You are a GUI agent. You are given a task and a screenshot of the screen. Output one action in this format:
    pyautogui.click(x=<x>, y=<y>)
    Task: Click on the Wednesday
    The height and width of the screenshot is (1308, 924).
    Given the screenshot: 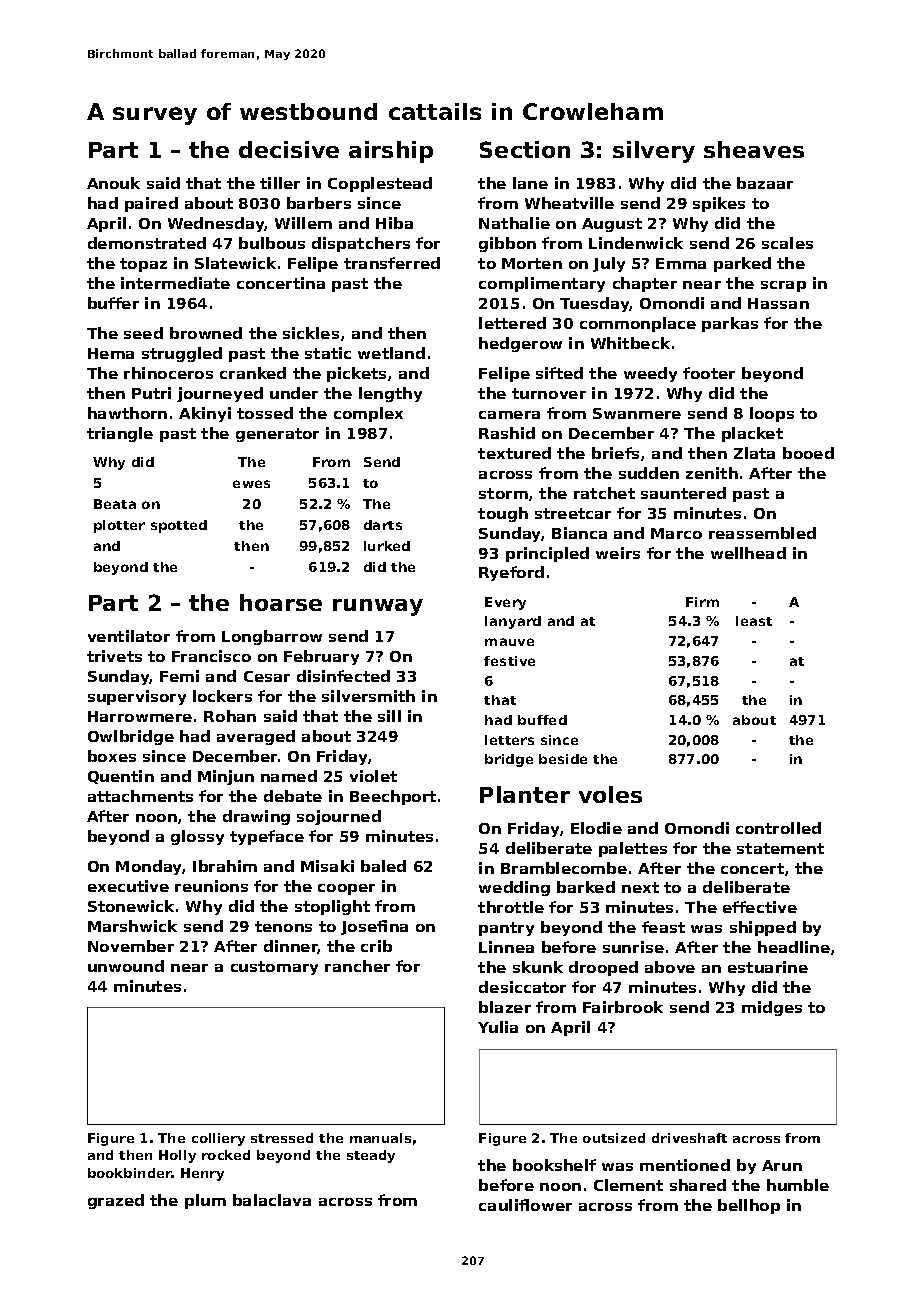 What is the action you would take?
    pyautogui.click(x=216, y=224)
